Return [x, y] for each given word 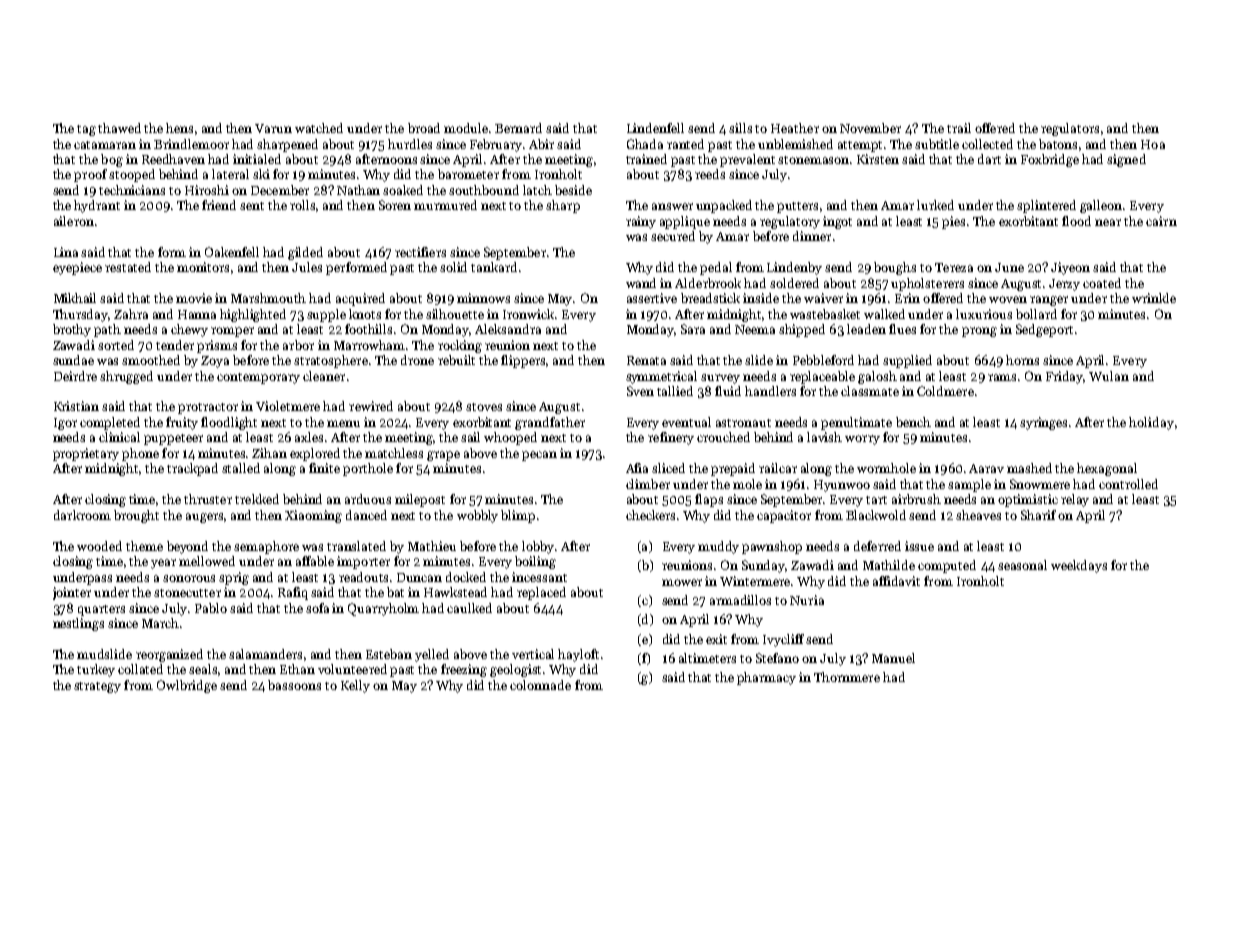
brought [136, 516]
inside [761, 298]
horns [1022, 360]
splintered [1046, 206]
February [496, 145]
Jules [307, 267]
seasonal [1022, 565]
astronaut [743, 423]
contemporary [258, 378]
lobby [538, 547]
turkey [96, 670]
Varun [273, 128]
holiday [1151, 423]
